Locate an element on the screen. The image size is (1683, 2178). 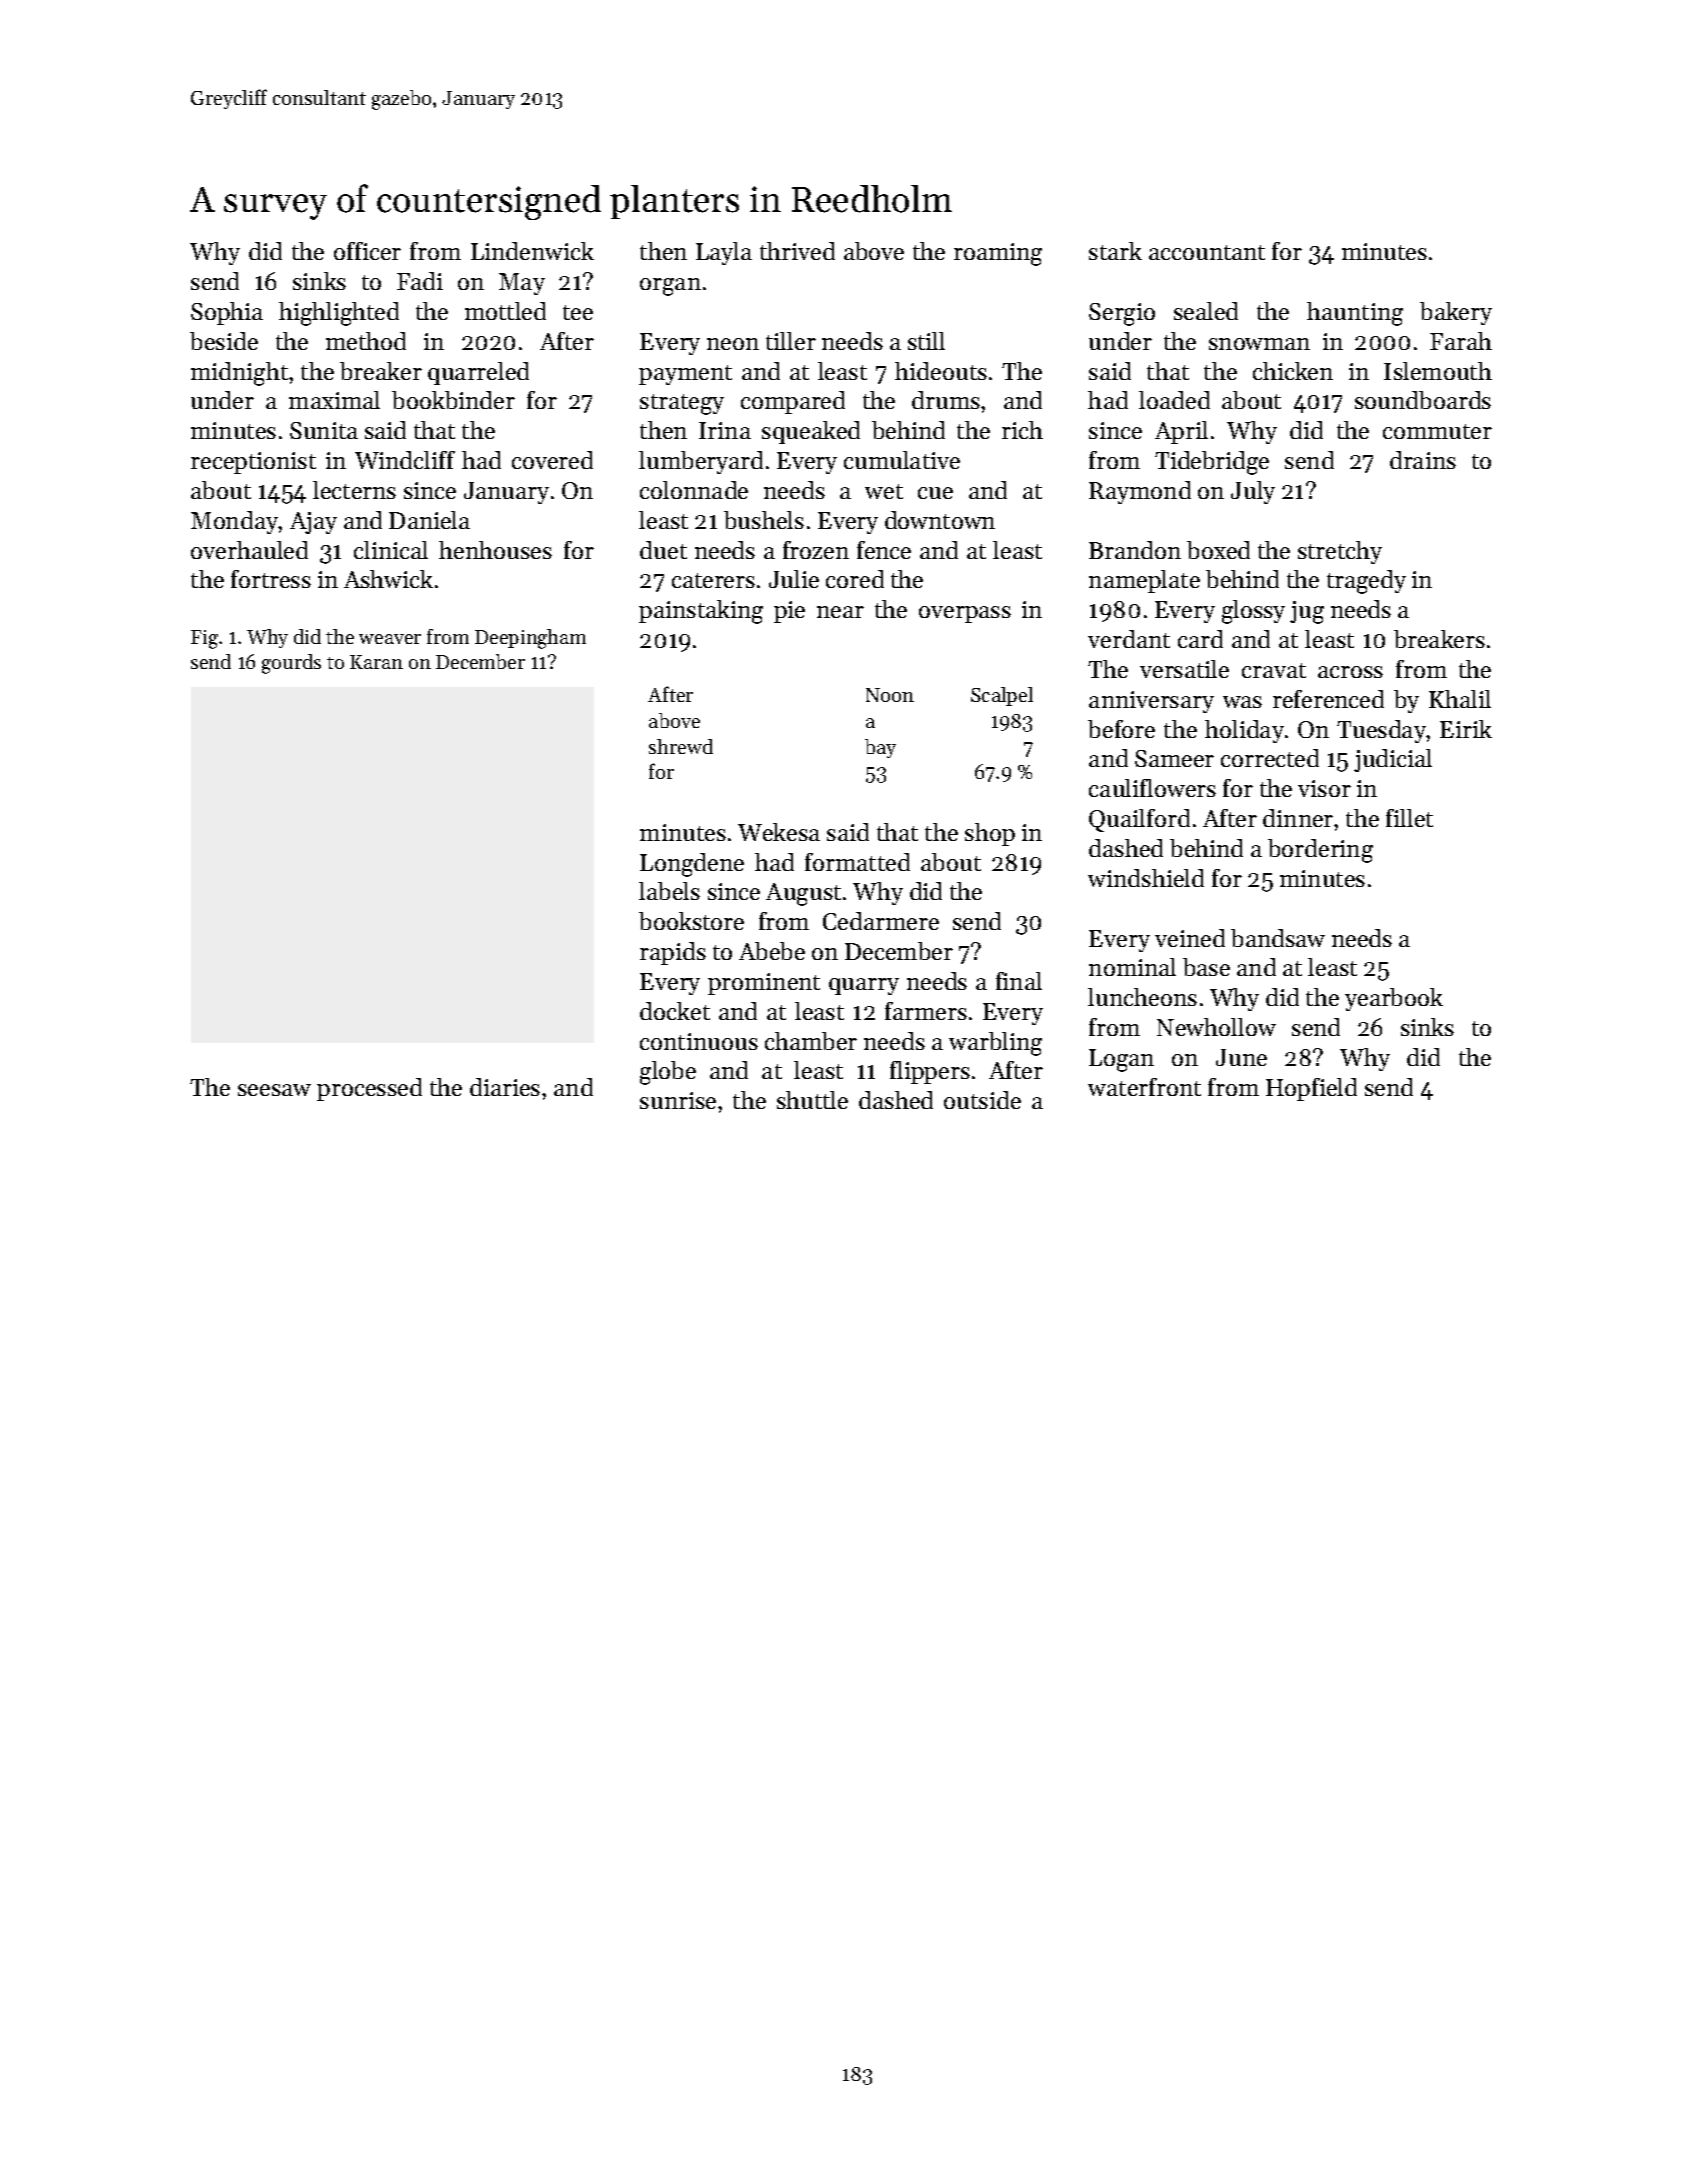
Hopfield is located at coordinates (1311, 1089).
